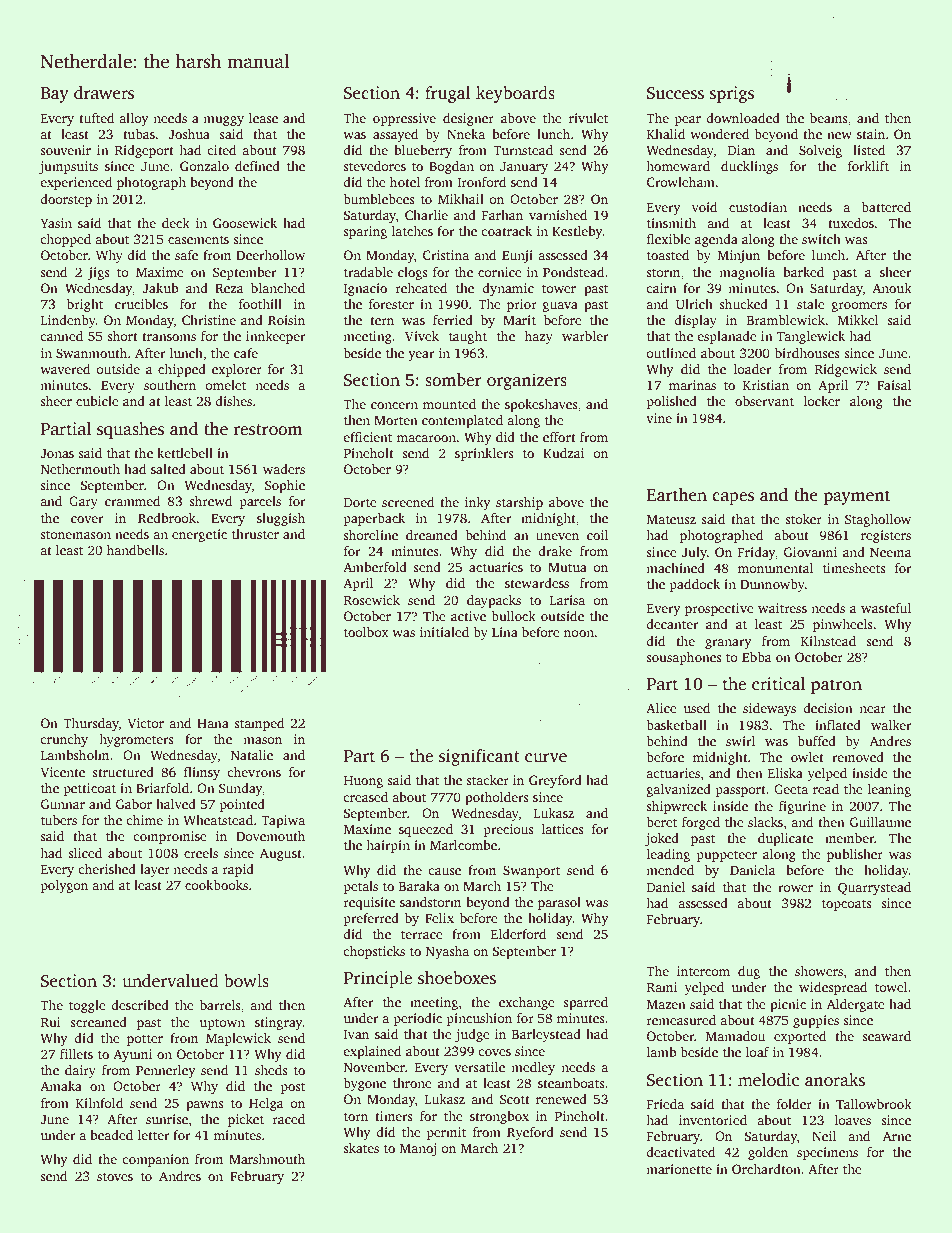 This document has height=1233, width=952. I want to click on Orchardton, so click(766, 1169).
